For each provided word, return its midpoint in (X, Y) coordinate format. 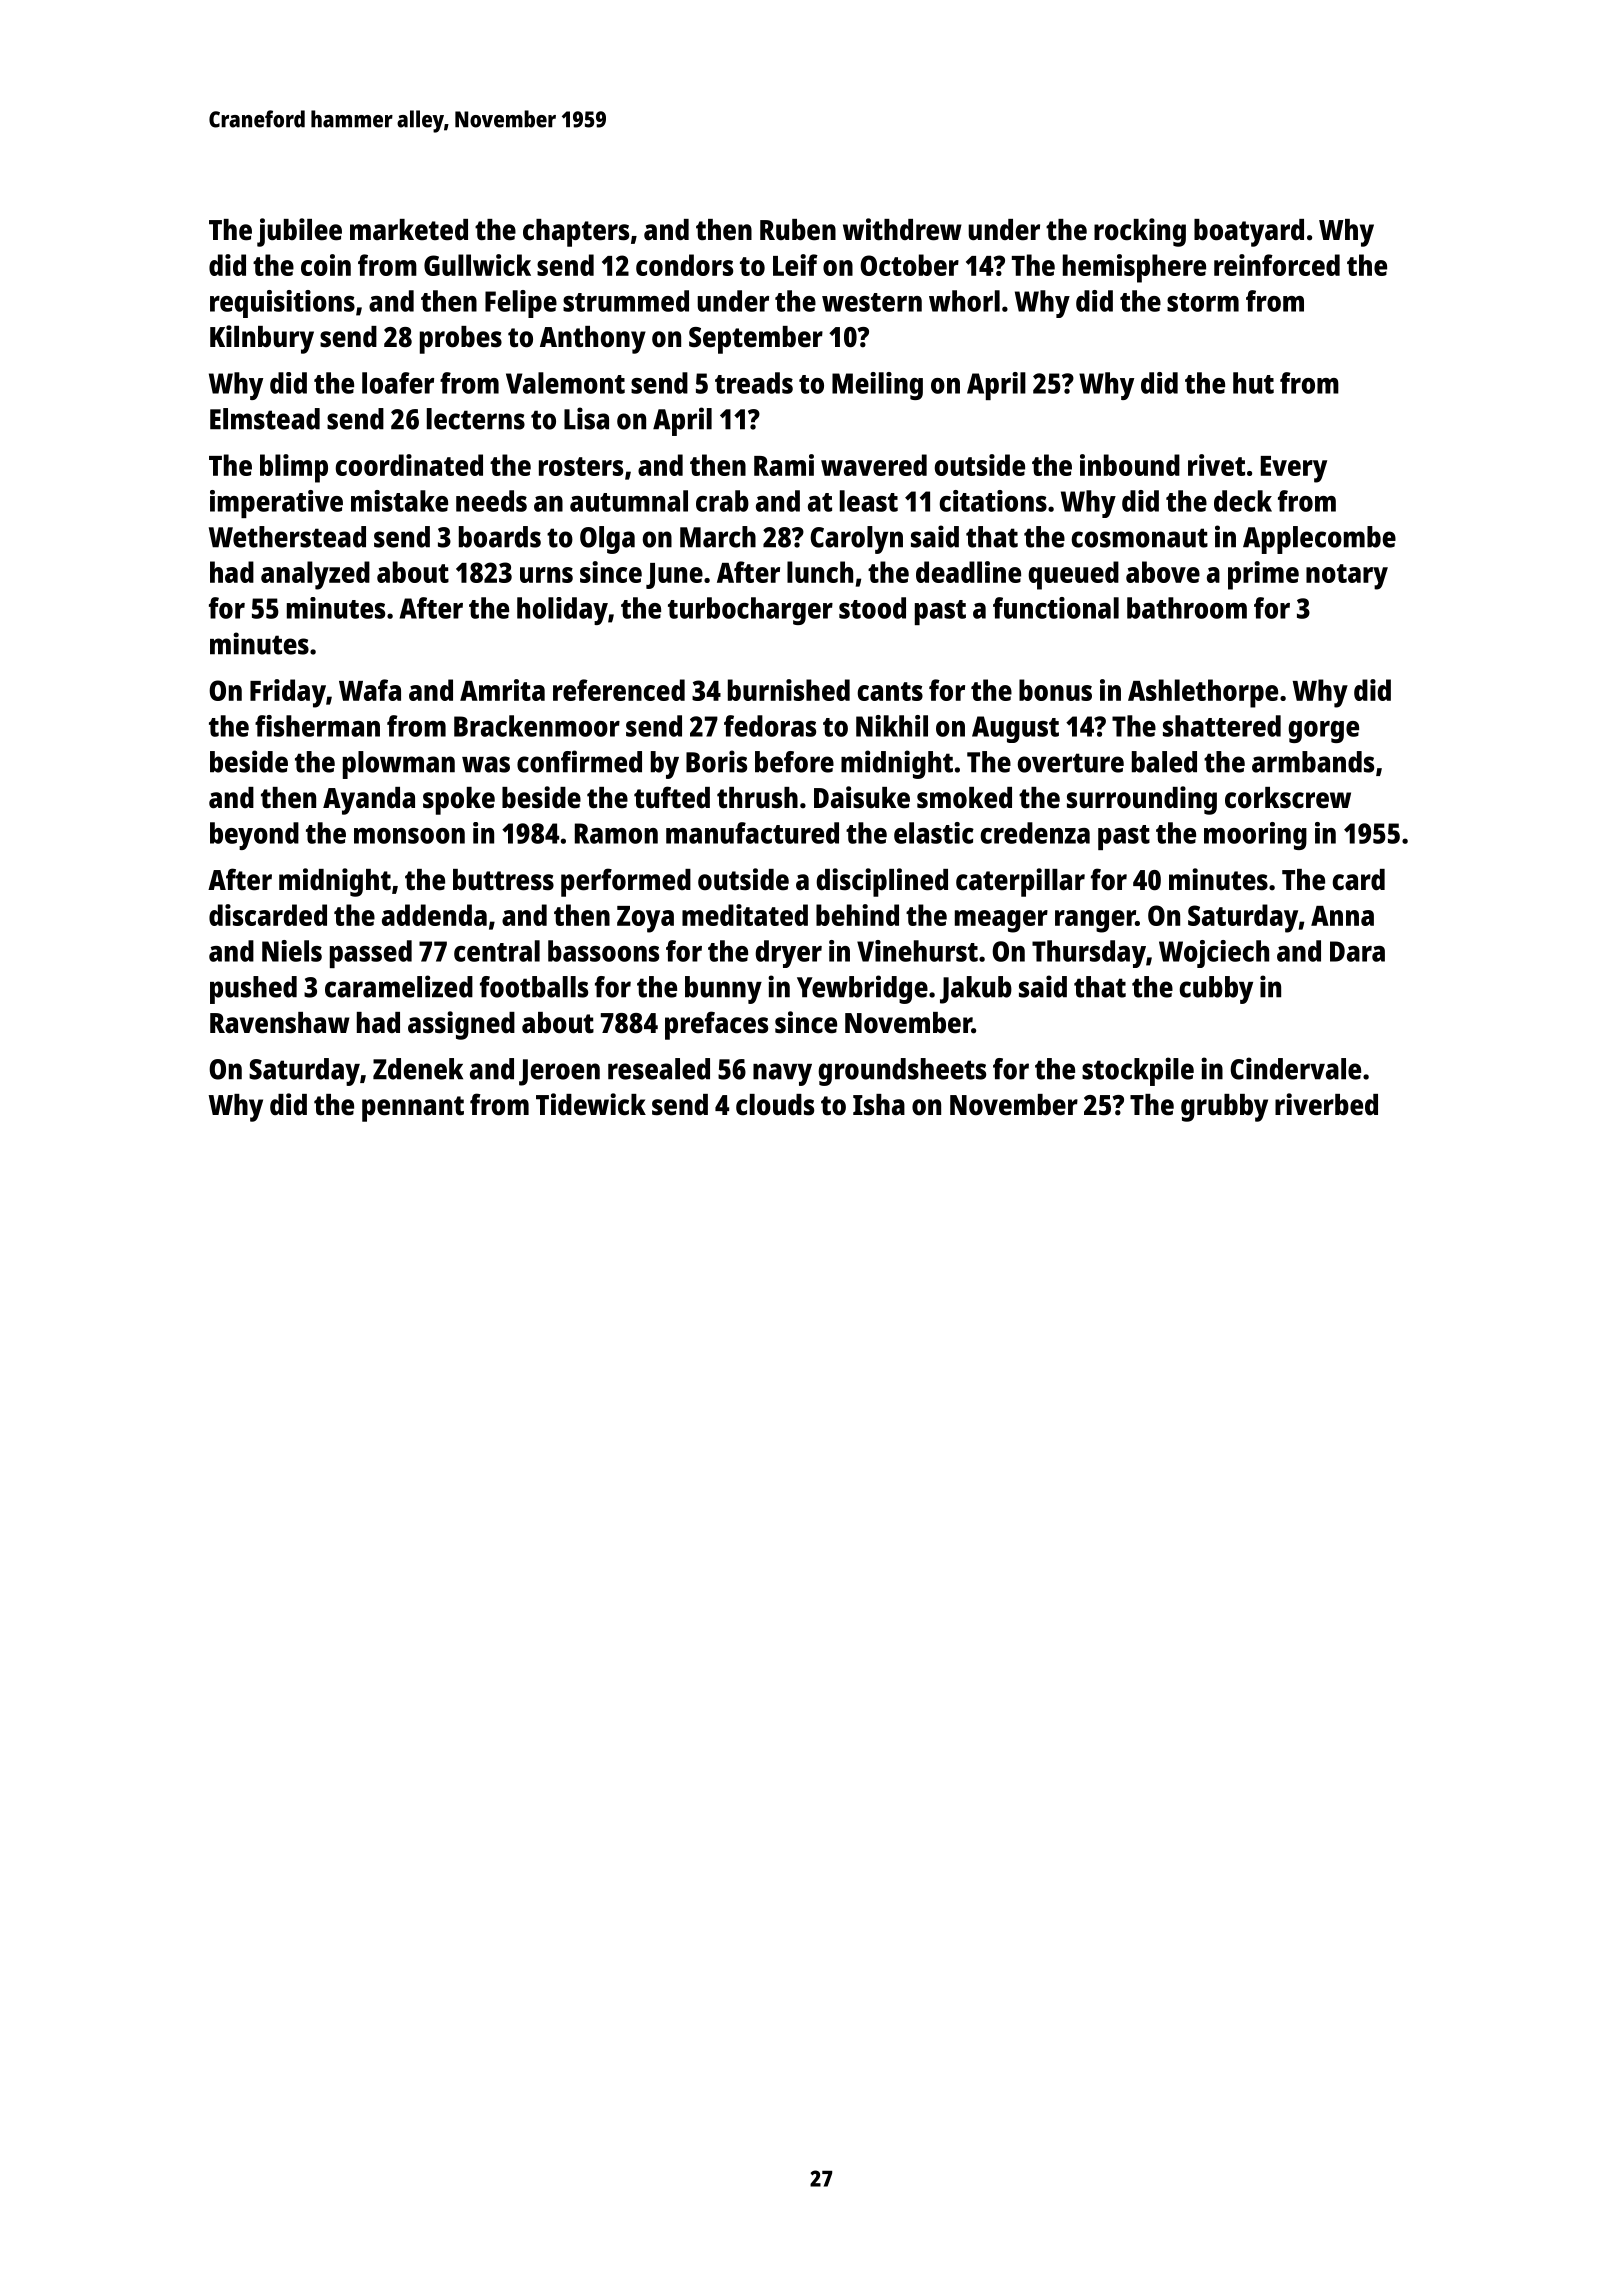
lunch (820, 572)
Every (1294, 469)
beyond (254, 836)
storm (1203, 302)
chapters (576, 233)
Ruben (798, 230)
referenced (619, 690)
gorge (1323, 732)
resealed (659, 1069)
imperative (276, 504)
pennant (413, 1109)
